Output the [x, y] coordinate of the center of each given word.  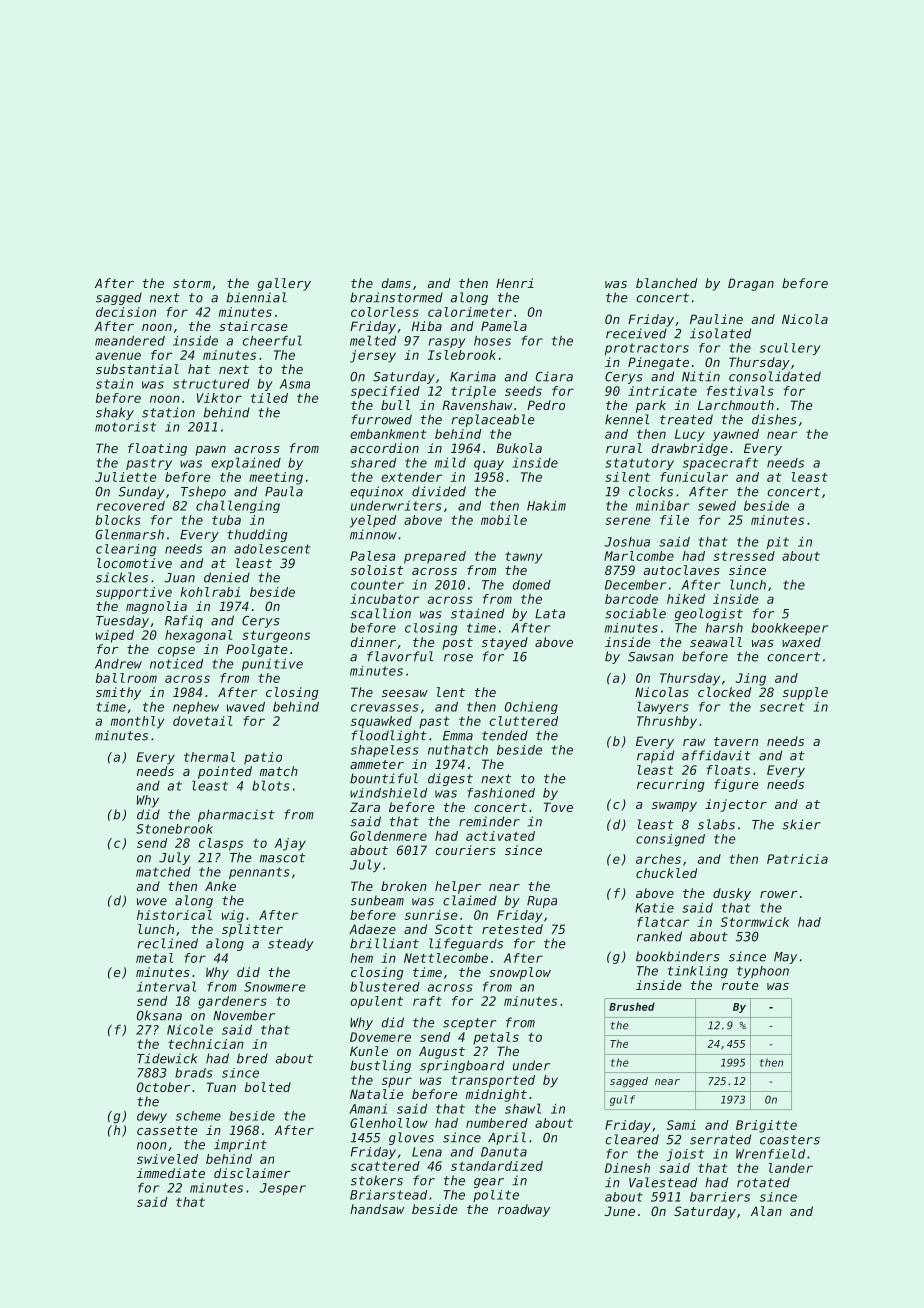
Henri [515, 283]
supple [805, 693]
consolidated [775, 376]
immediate [170, 1173]
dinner [373, 642]
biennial [256, 297]
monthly [137, 722]
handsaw [377, 1209]
